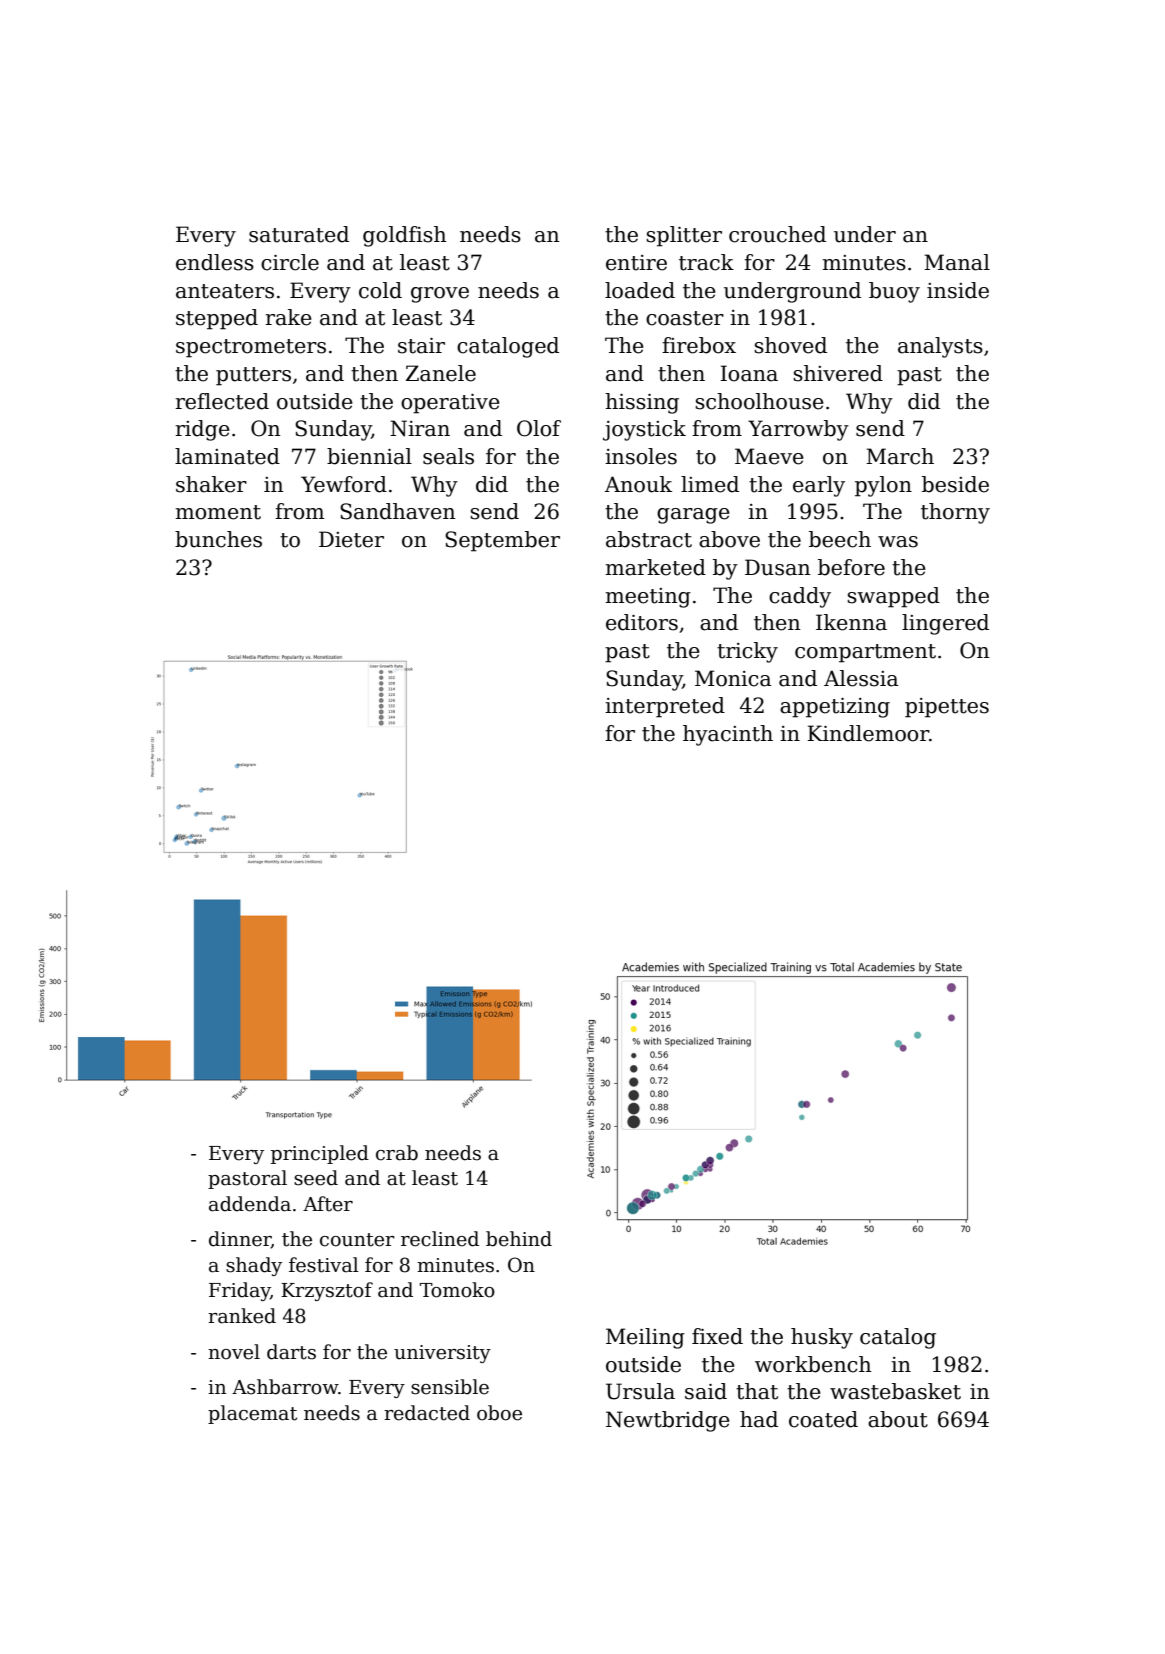 The height and width of the screenshot is (1654, 1165). Describe the element at coordinates (215, 262) in the screenshot. I see `endless` at that location.
